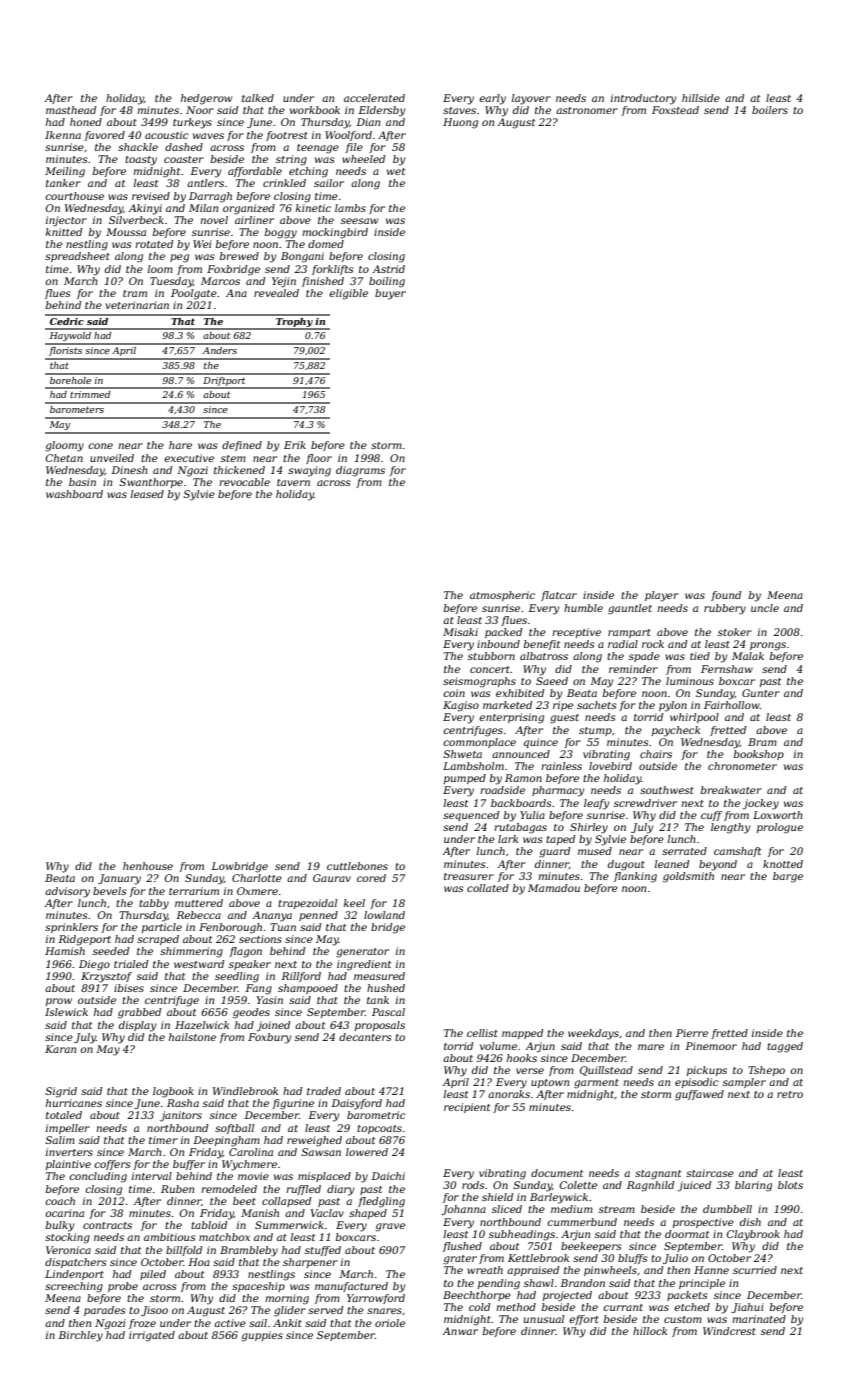  I want to click on Huong, so click(460, 123).
